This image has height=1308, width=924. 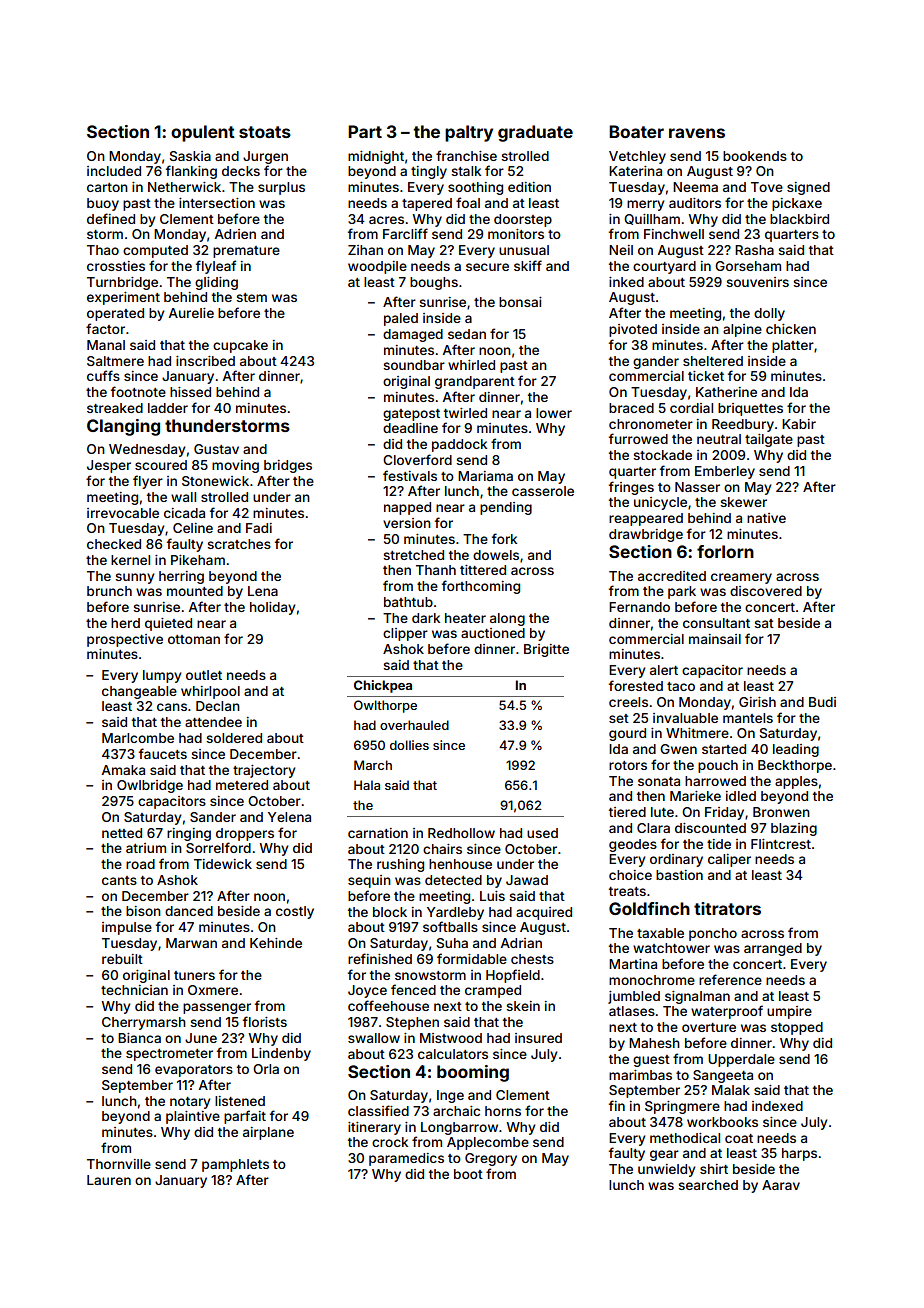 What do you see at coordinates (146, 848) in the image?
I see `atrium` at bounding box center [146, 848].
